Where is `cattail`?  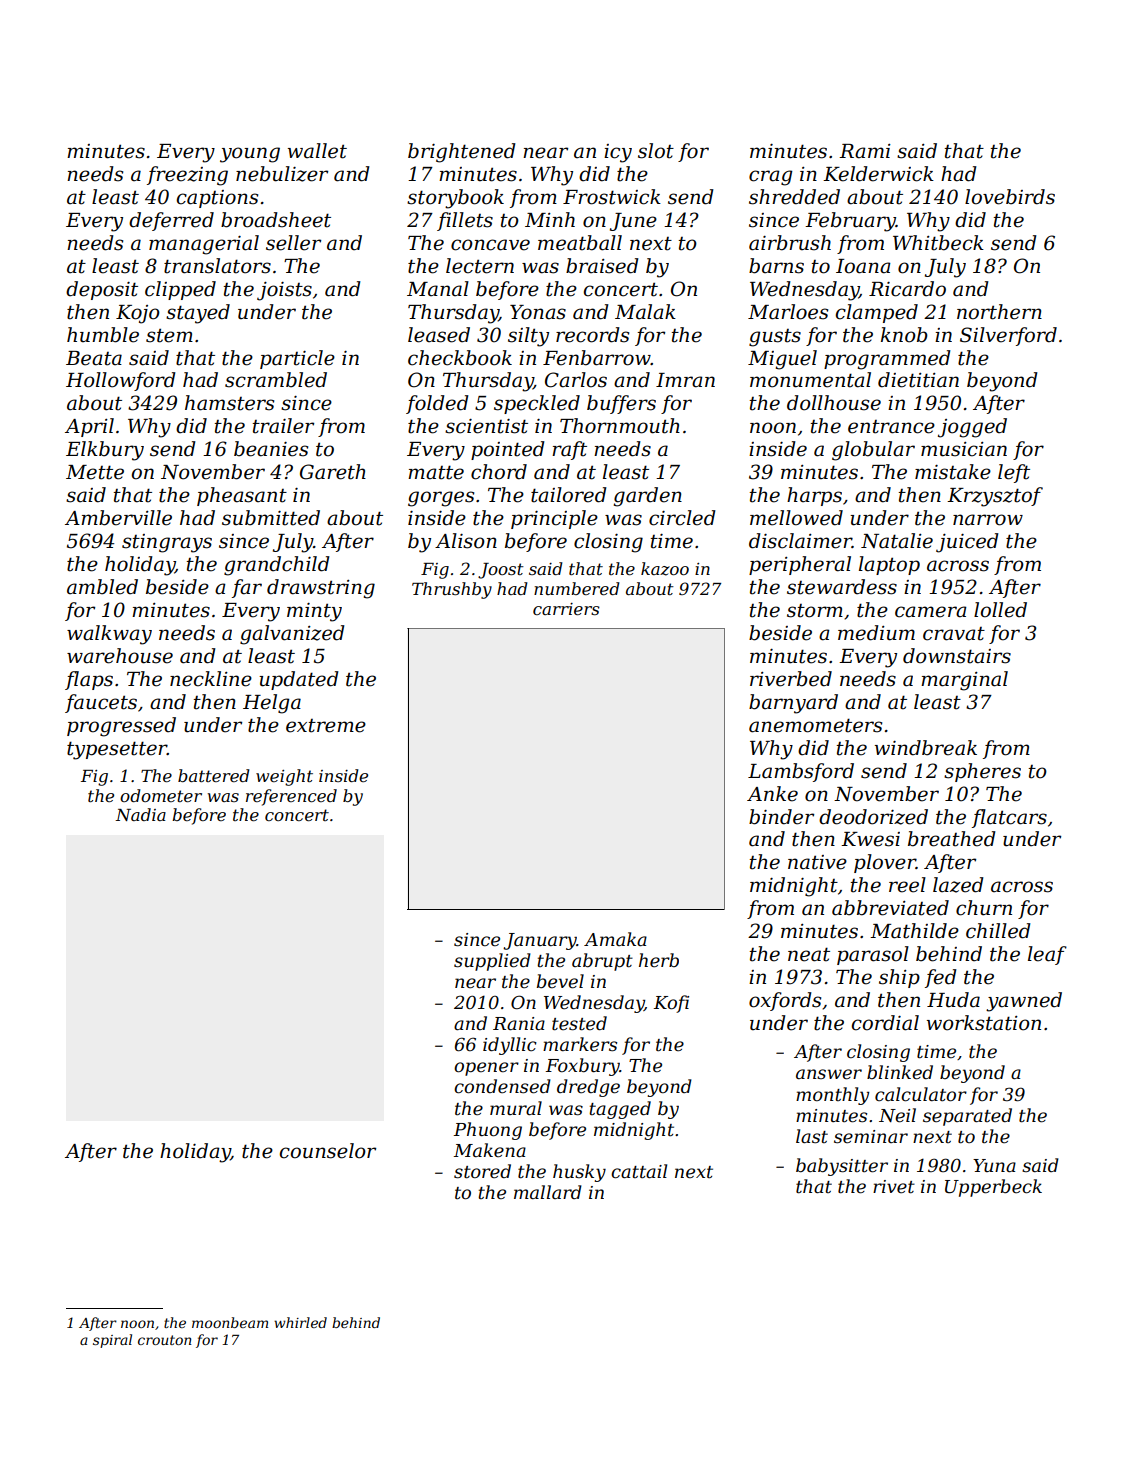 cattail is located at coordinates (639, 1171).
